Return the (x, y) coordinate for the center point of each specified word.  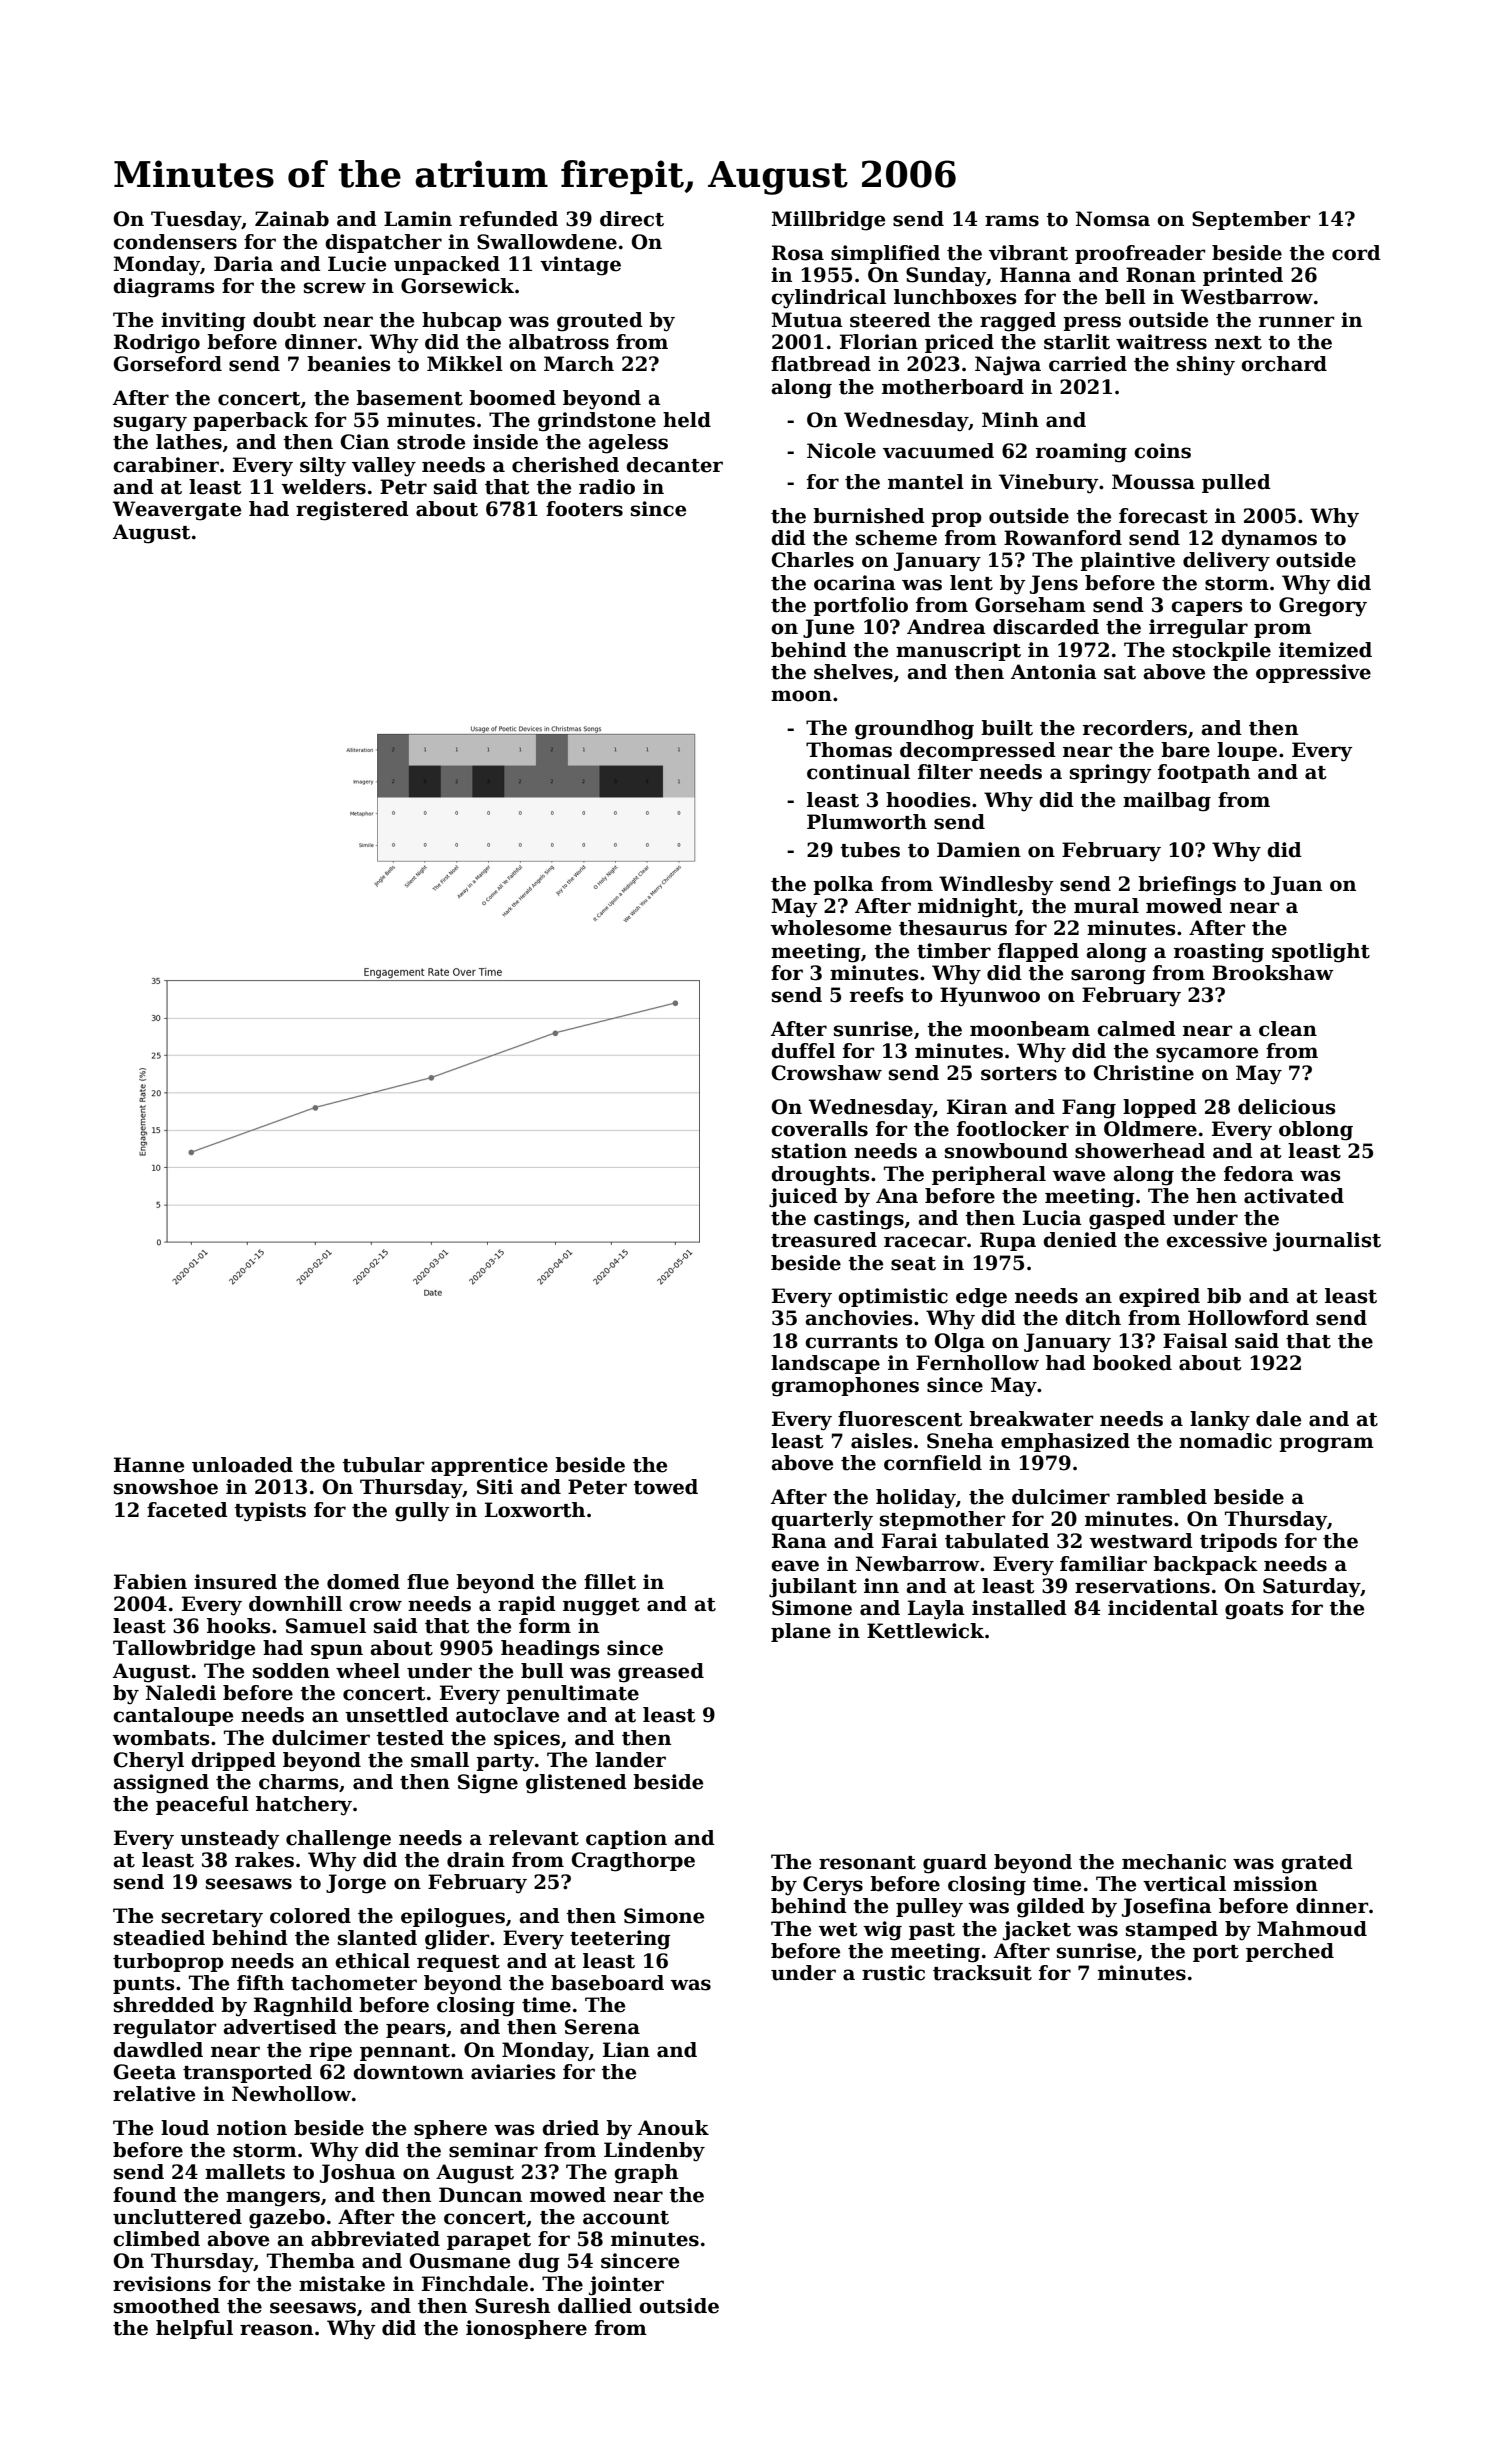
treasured (824, 1240)
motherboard (953, 387)
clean (1288, 1029)
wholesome (830, 928)
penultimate (572, 1694)
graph (646, 2174)
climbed (156, 2239)
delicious (1286, 1107)
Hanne (149, 1465)
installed (1019, 1608)
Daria (243, 264)
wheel (368, 1671)
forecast (1163, 516)
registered (352, 511)
